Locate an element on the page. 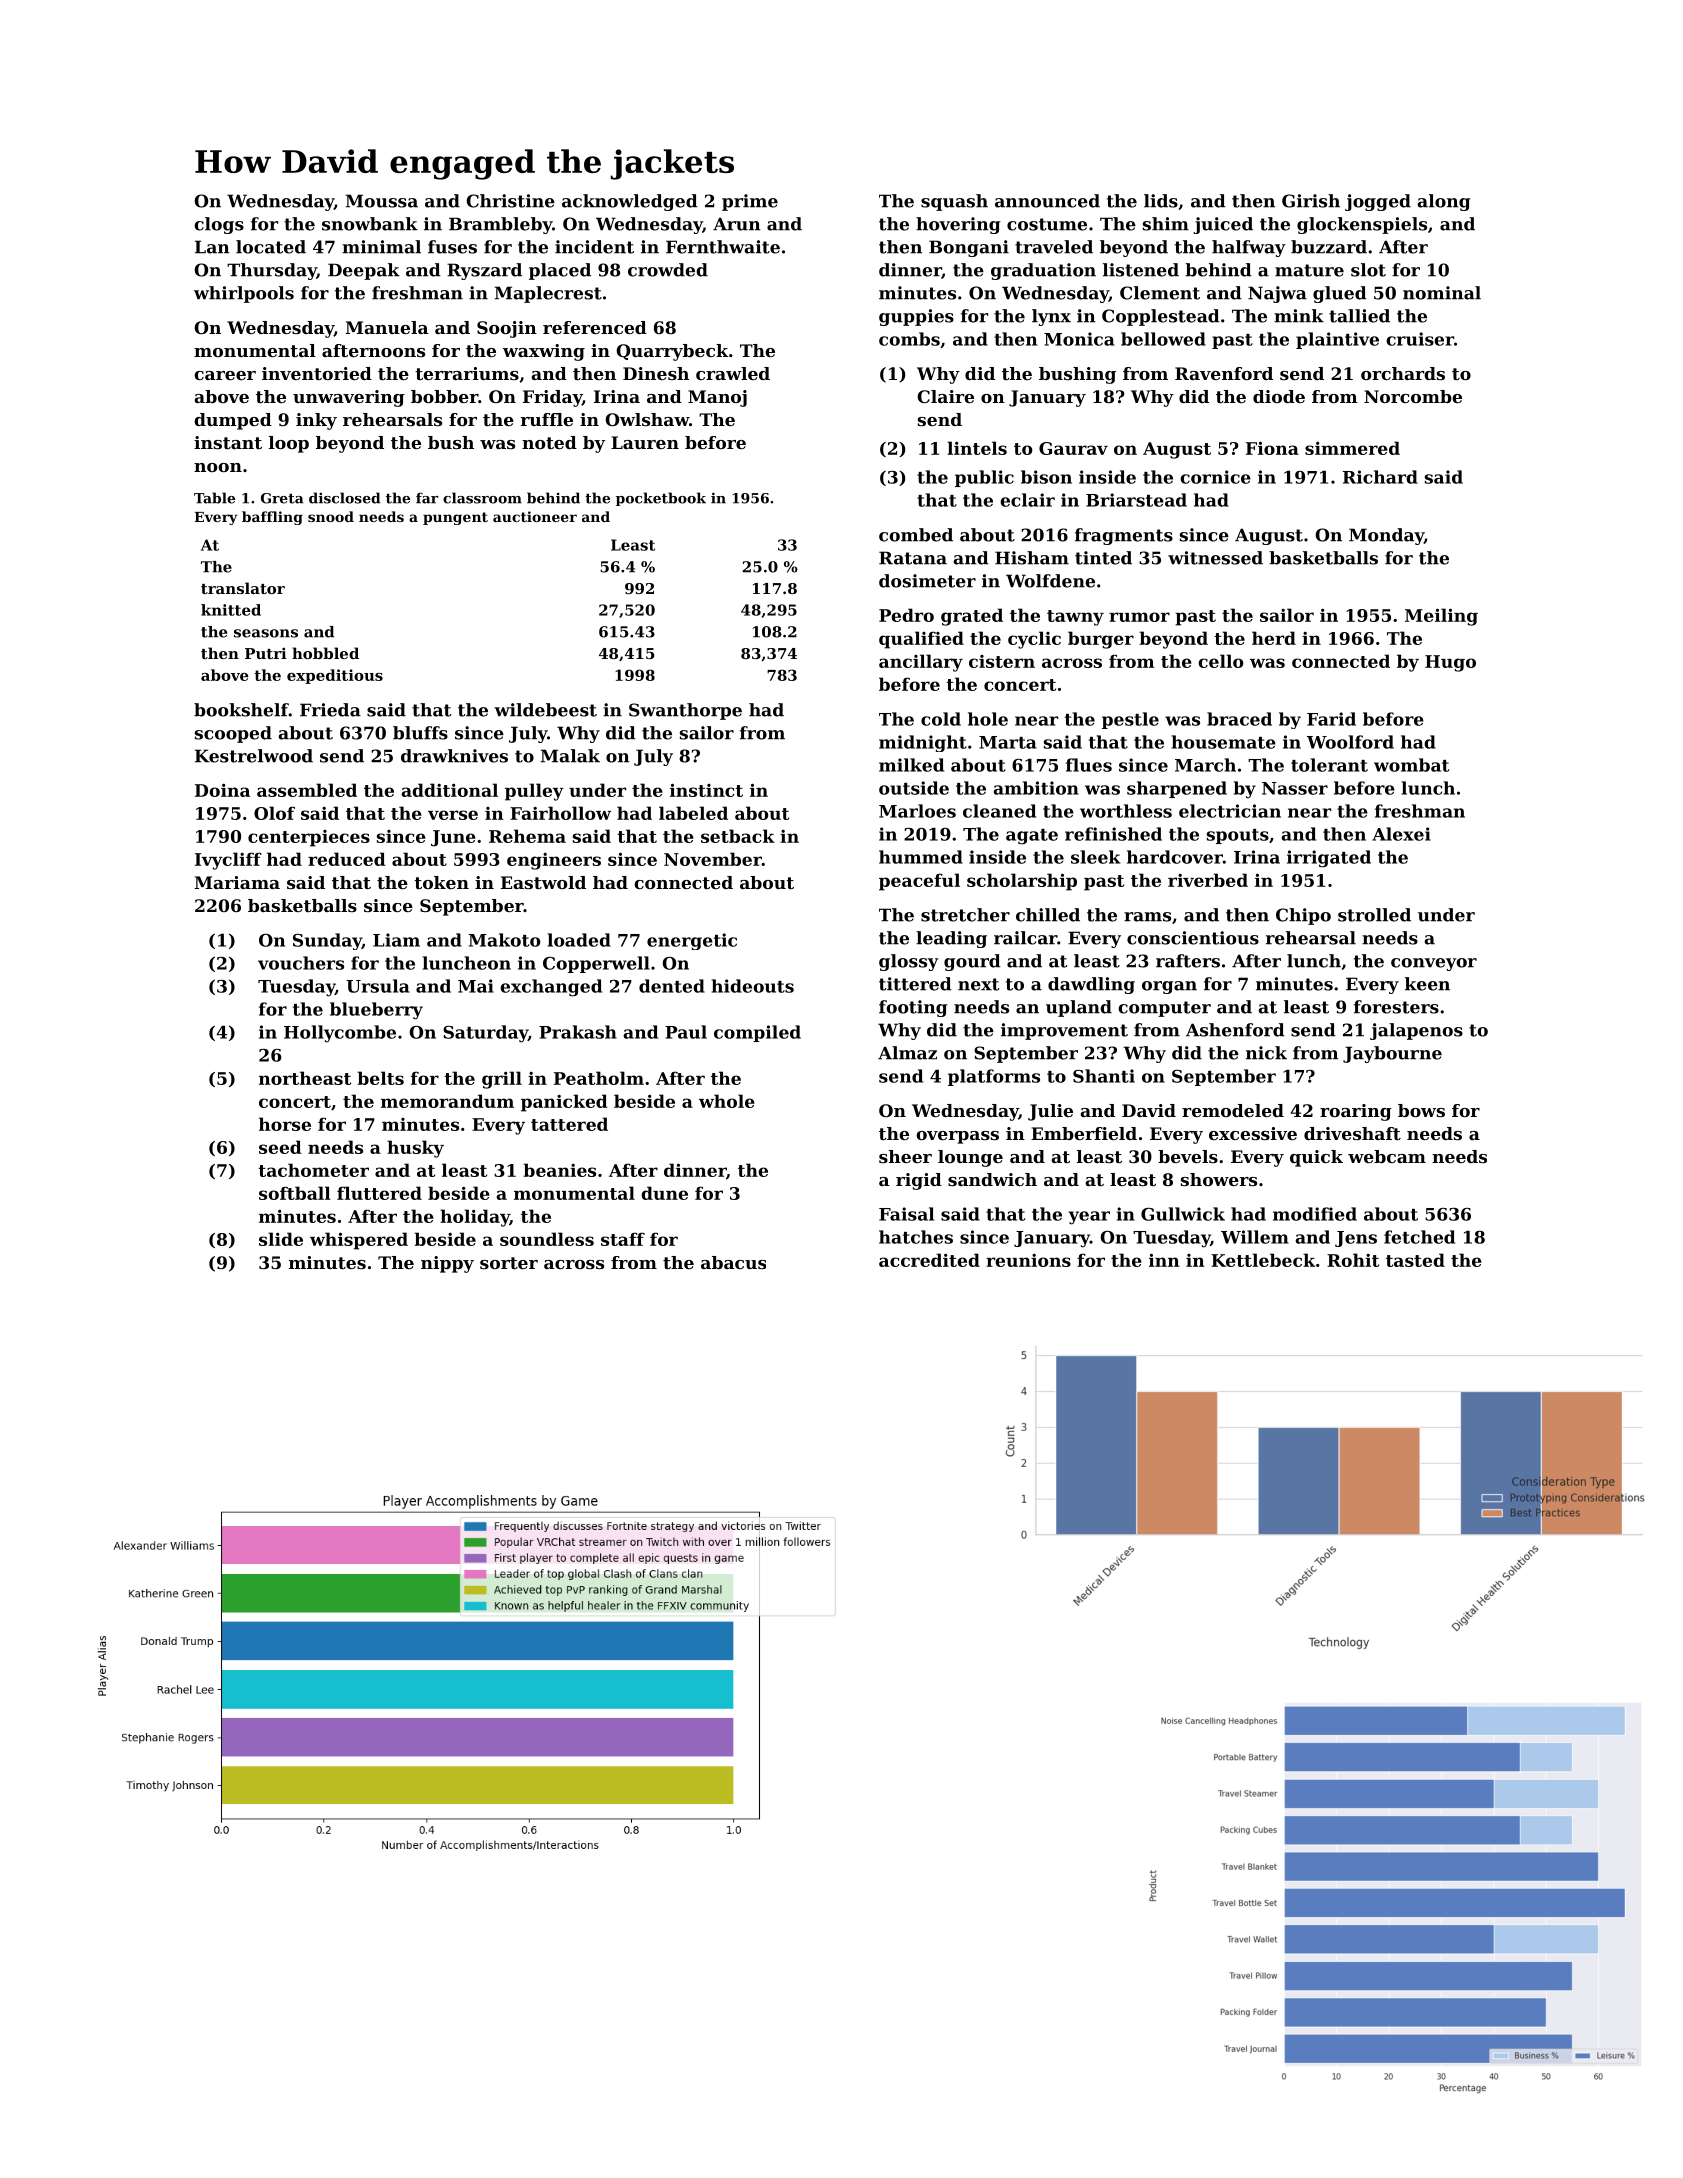 The image size is (1683, 2178). located is located at coordinates (271, 247).
